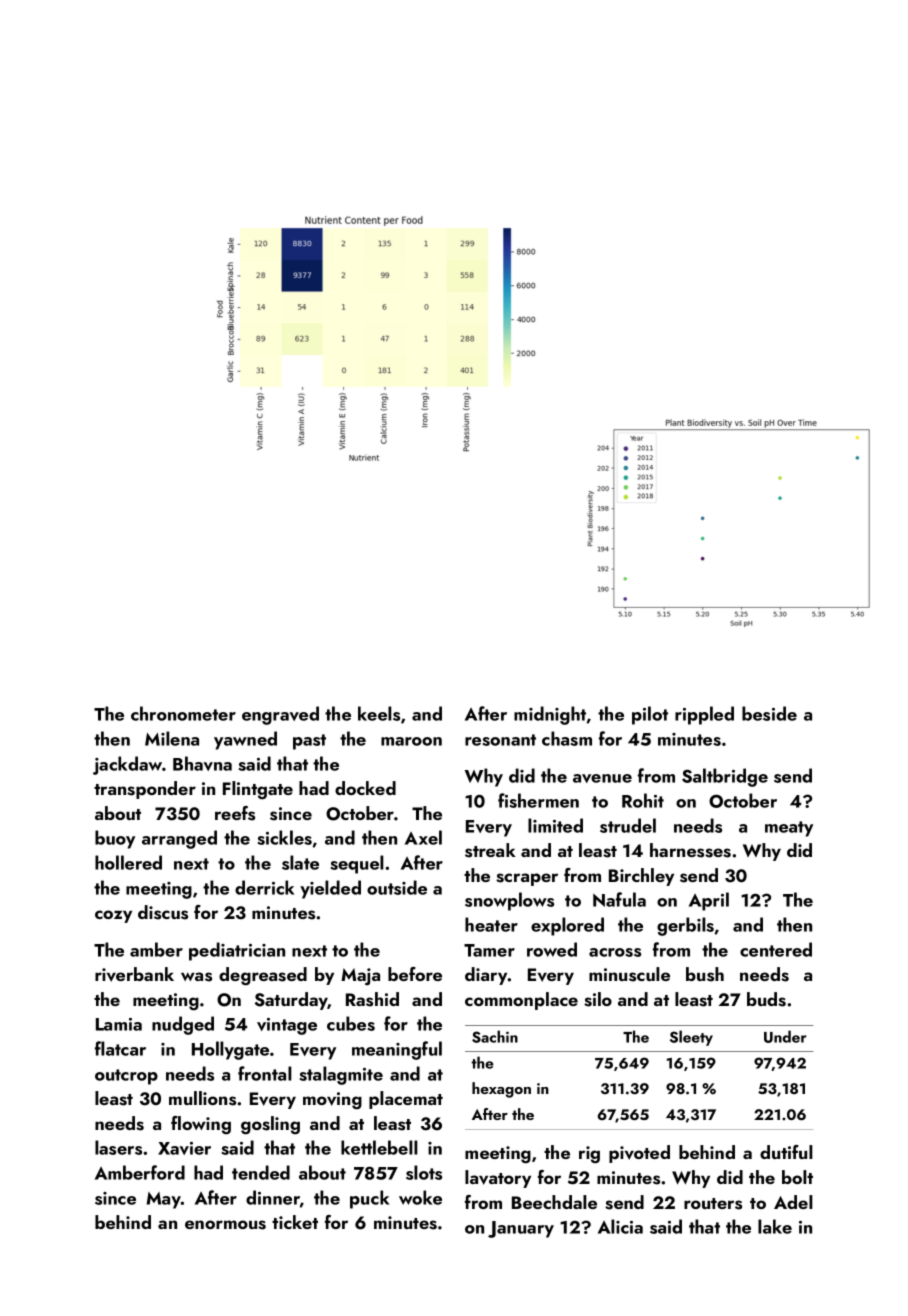  Describe the element at coordinates (183, 713) in the screenshot. I see `chronometer` at that location.
